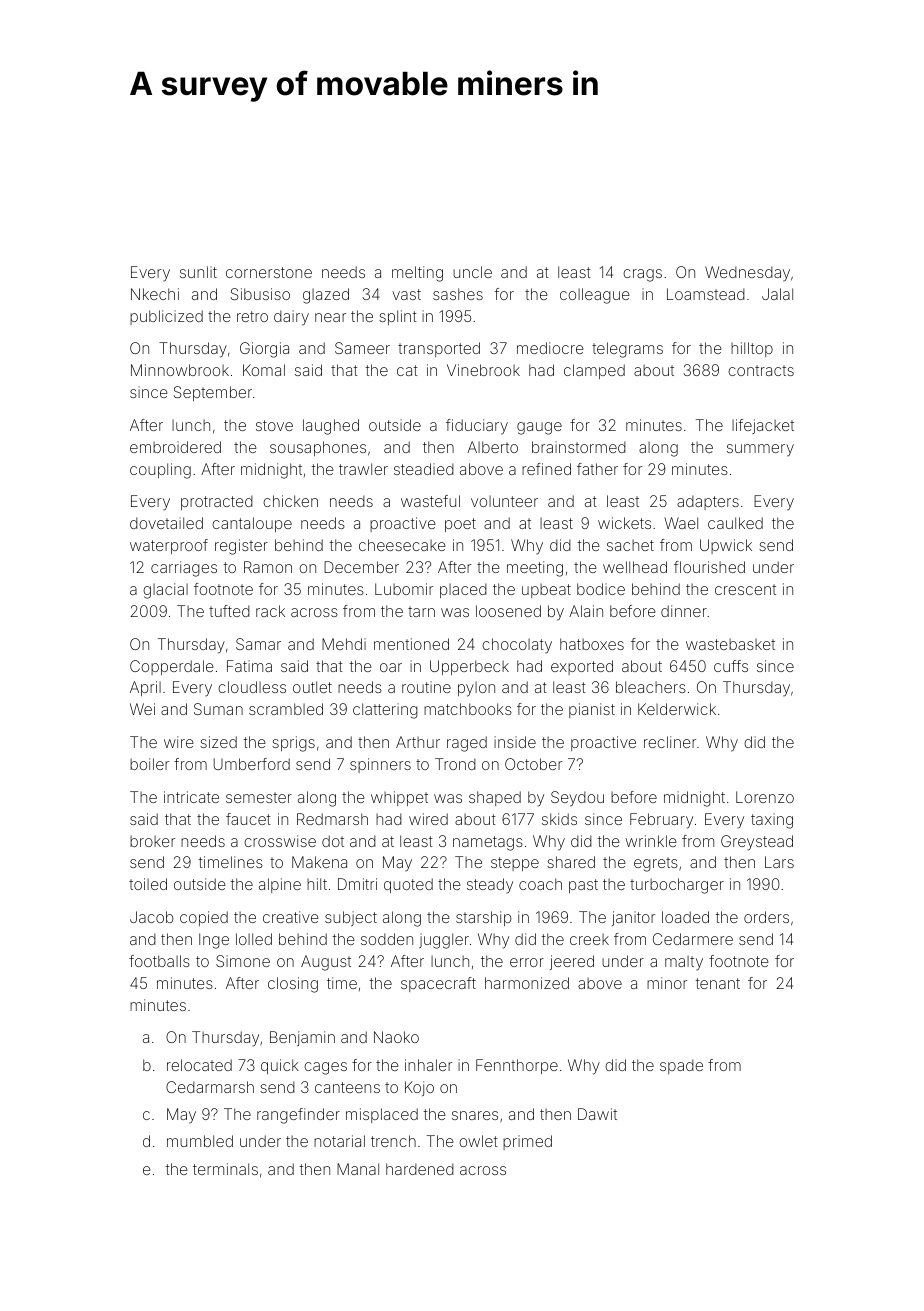  I want to click on December, so click(361, 567).
